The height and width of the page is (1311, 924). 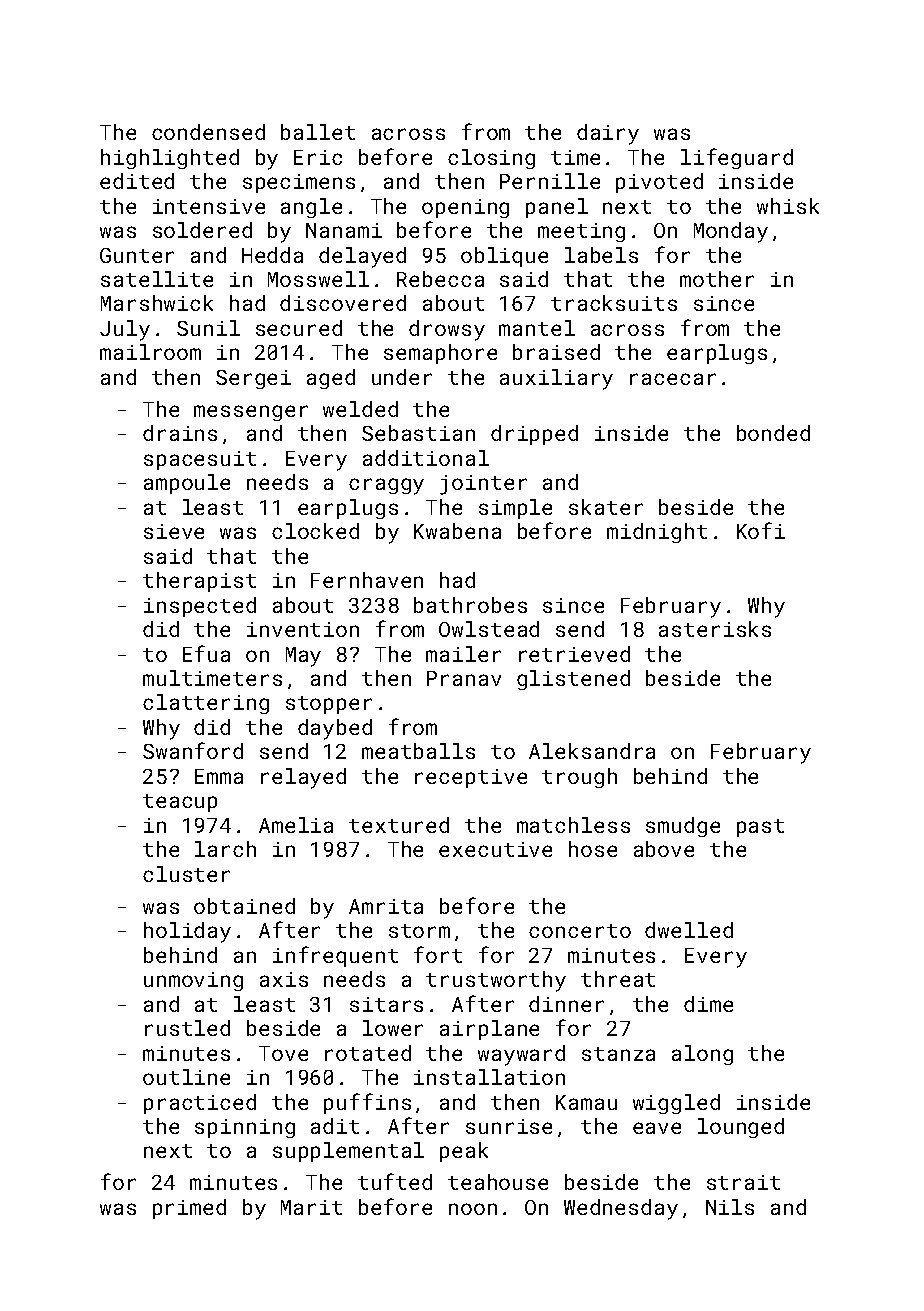 What do you see at coordinates (621, 1209) in the page?
I see `Wednesday` at bounding box center [621, 1209].
